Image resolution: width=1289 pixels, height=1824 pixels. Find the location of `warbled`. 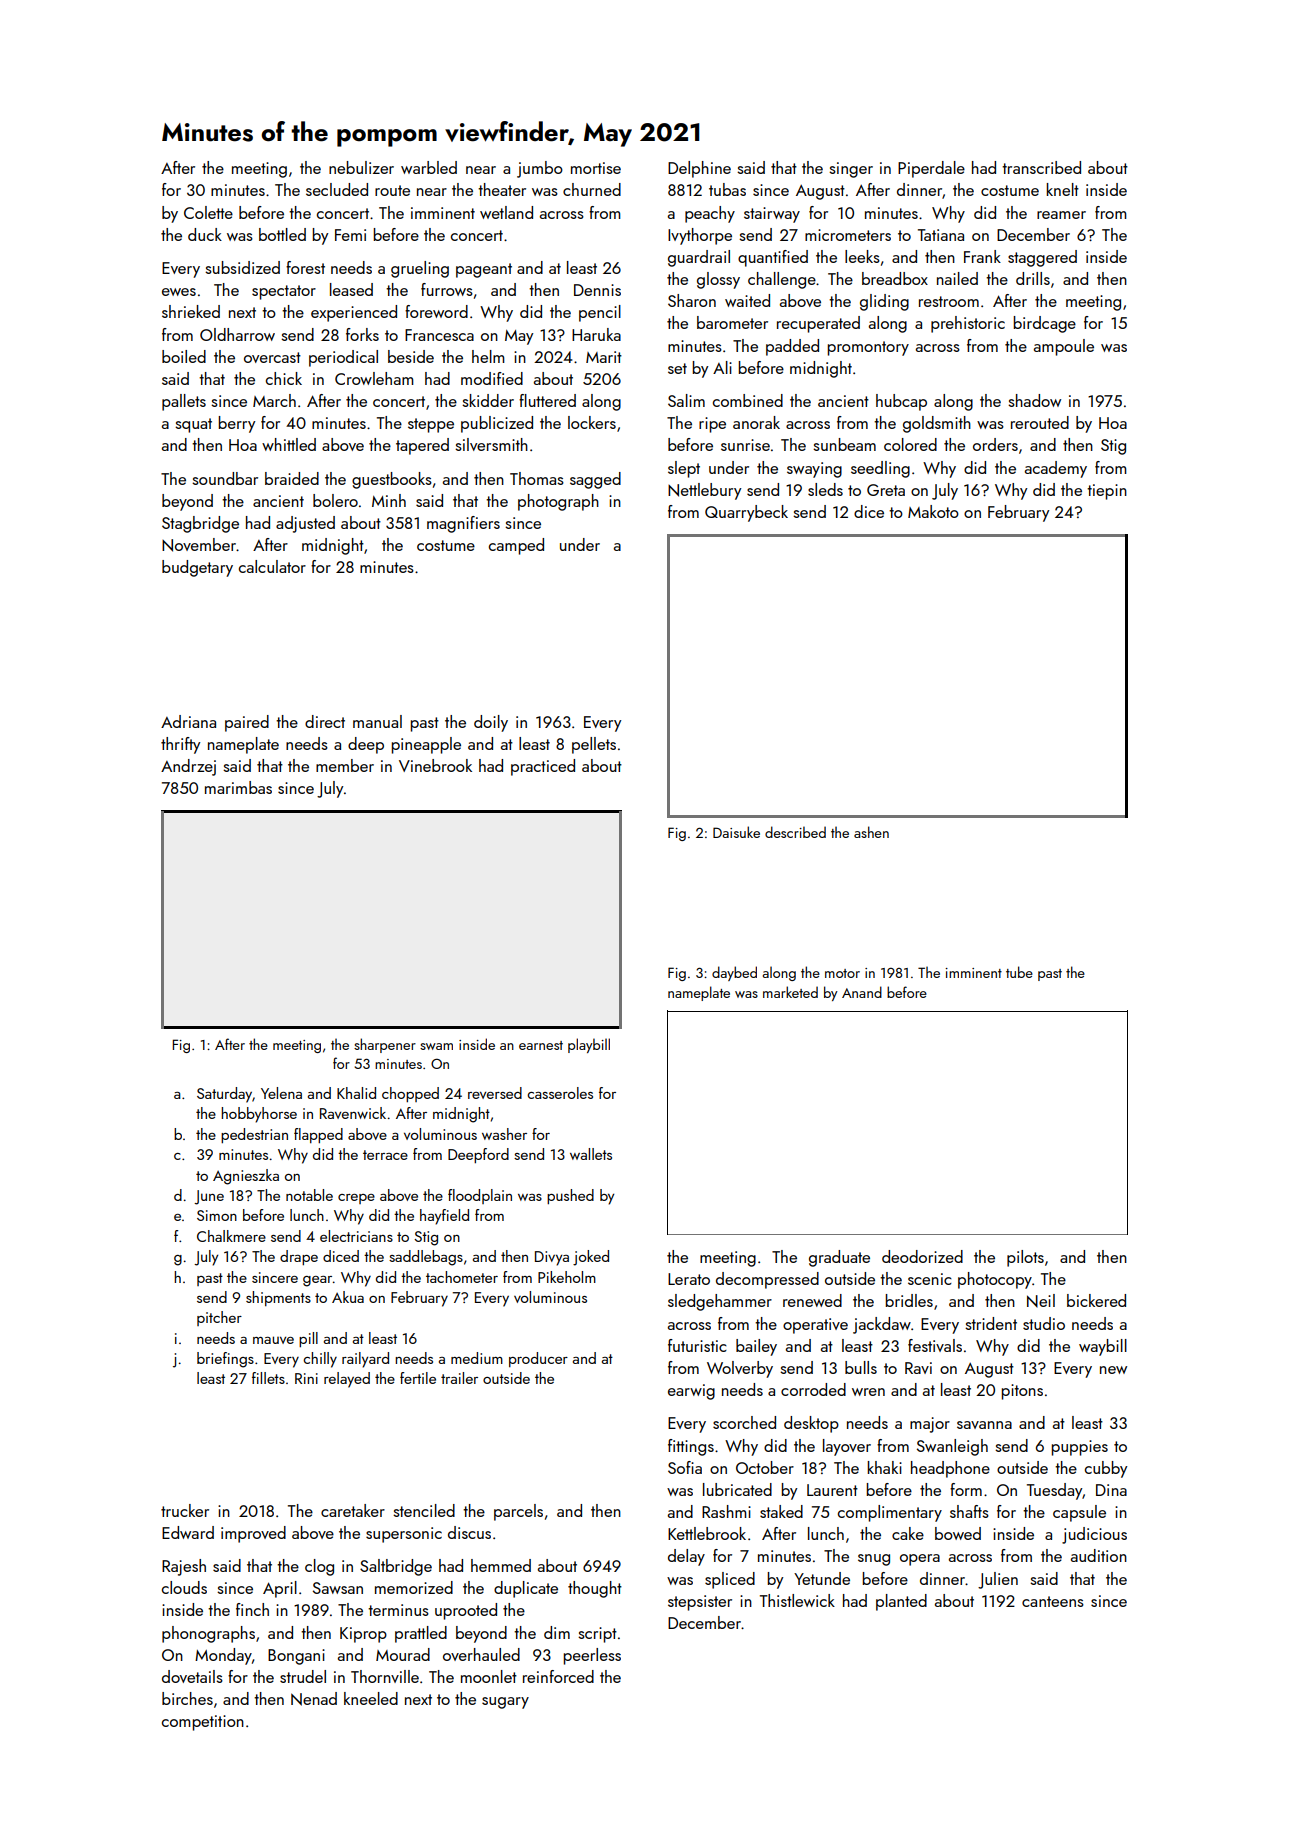

warbled is located at coordinates (429, 167).
